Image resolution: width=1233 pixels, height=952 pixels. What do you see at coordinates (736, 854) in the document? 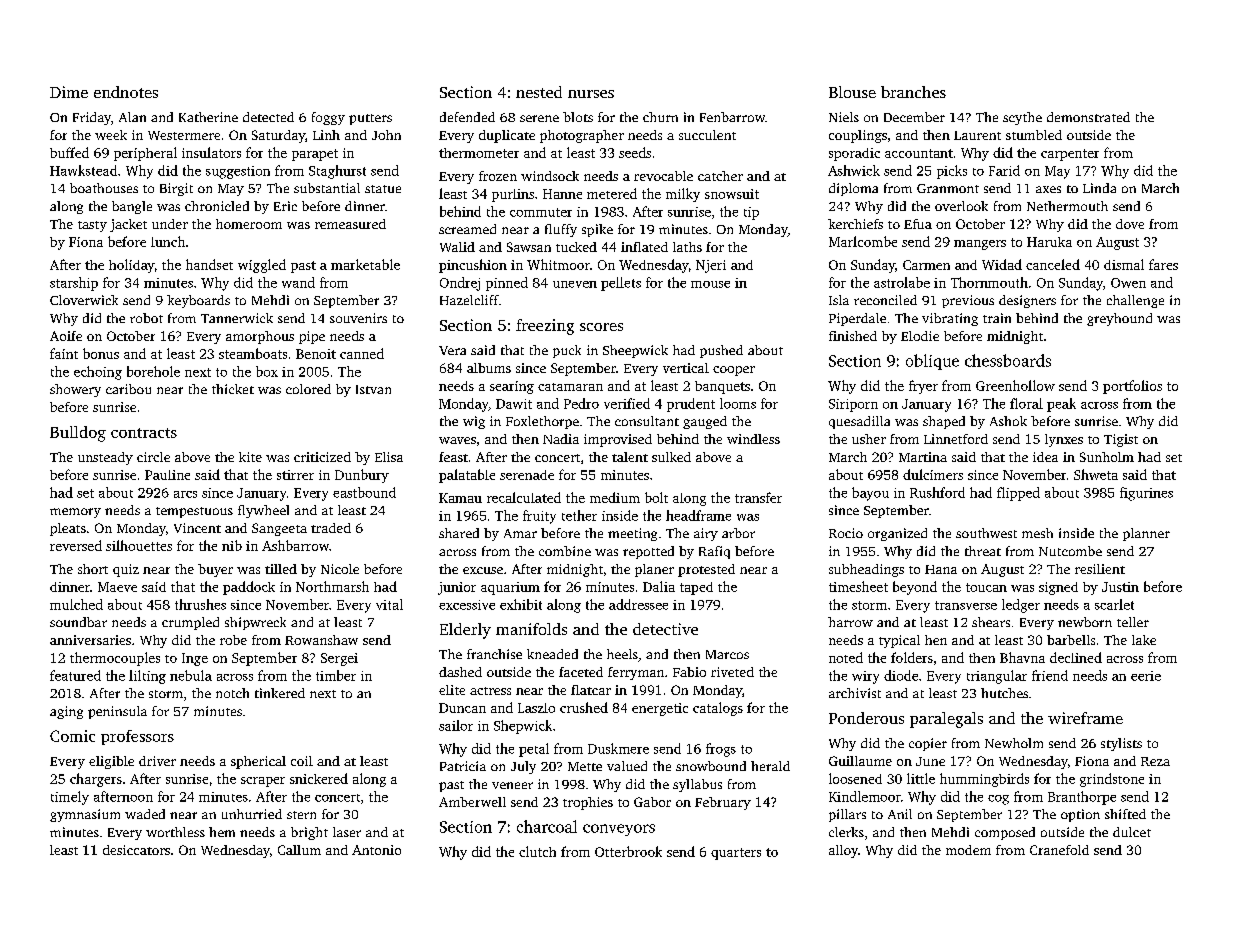
I see `quarters` at bounding box center [736, 854].
